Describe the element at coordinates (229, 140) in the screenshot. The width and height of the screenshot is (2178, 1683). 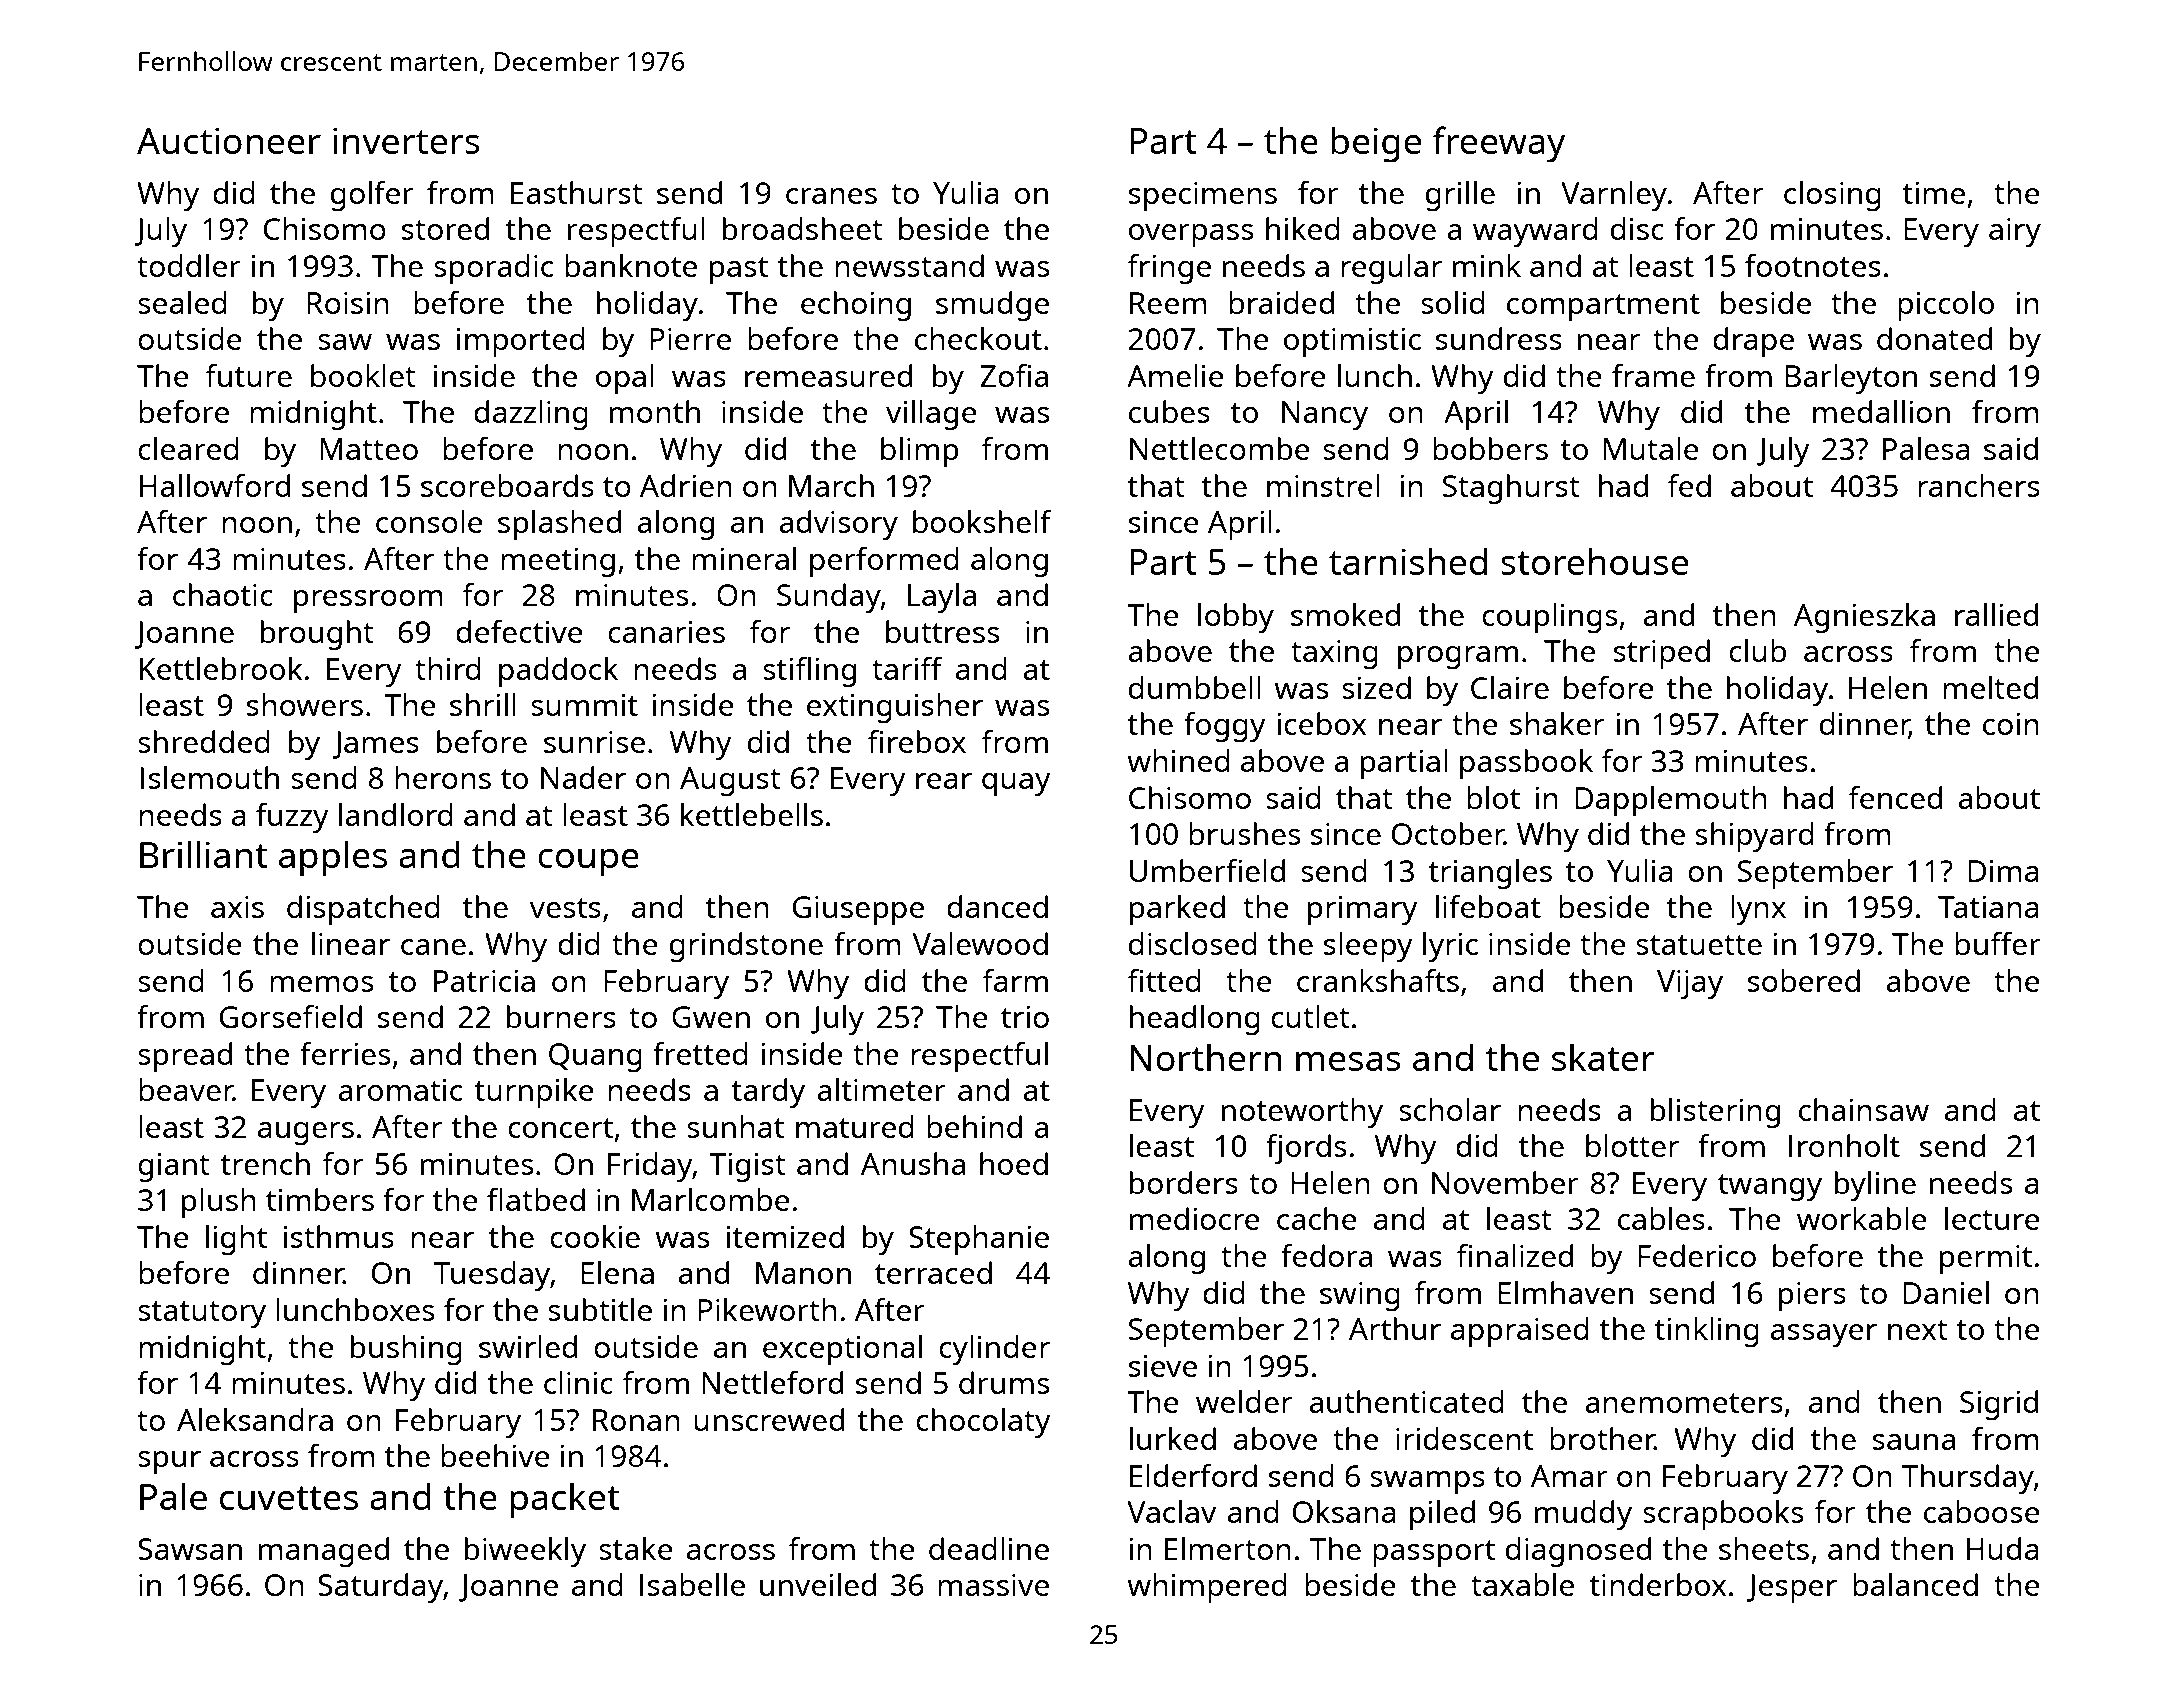
I see `Auctioneer` at that location.
